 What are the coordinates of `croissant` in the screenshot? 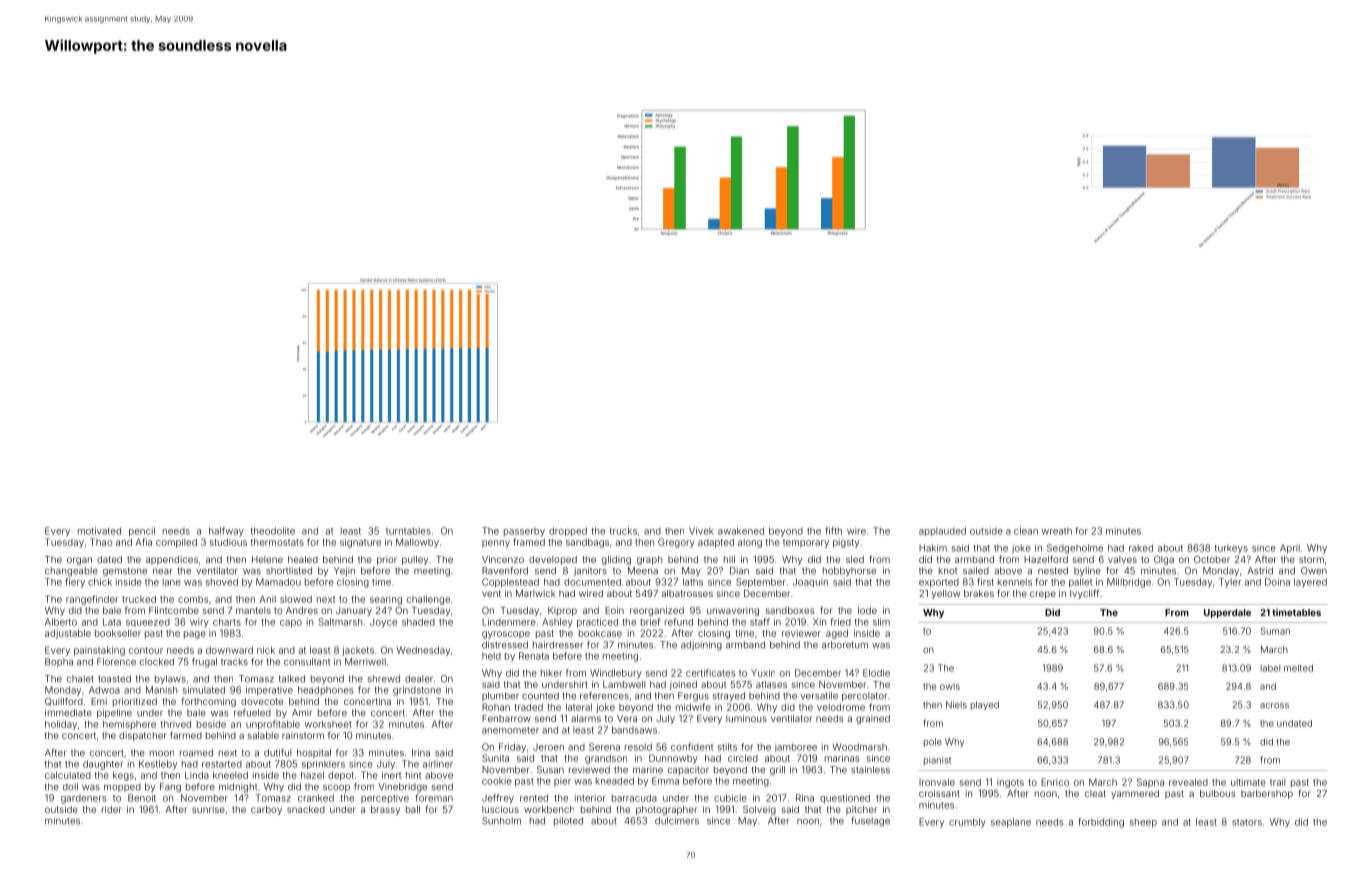 It's located at (939, 793).
